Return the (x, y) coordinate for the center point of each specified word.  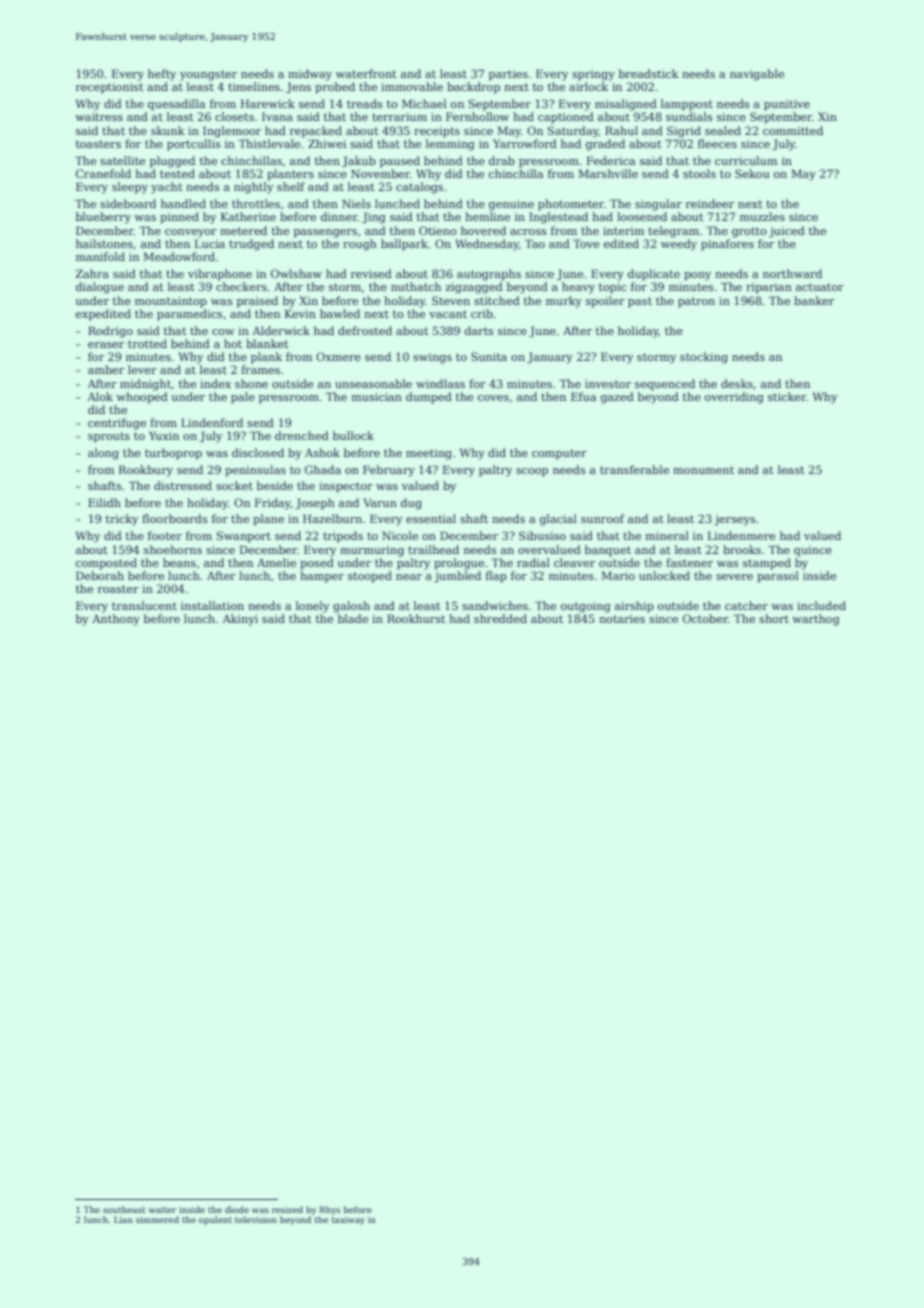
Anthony (116, 620)
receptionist (110, 88)
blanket (267, 343)
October (705, 618)
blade (353, 618)
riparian (769, 288)
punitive (787, 105)
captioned (566, 118)
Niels (356, 203)
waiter (162, 1210)
